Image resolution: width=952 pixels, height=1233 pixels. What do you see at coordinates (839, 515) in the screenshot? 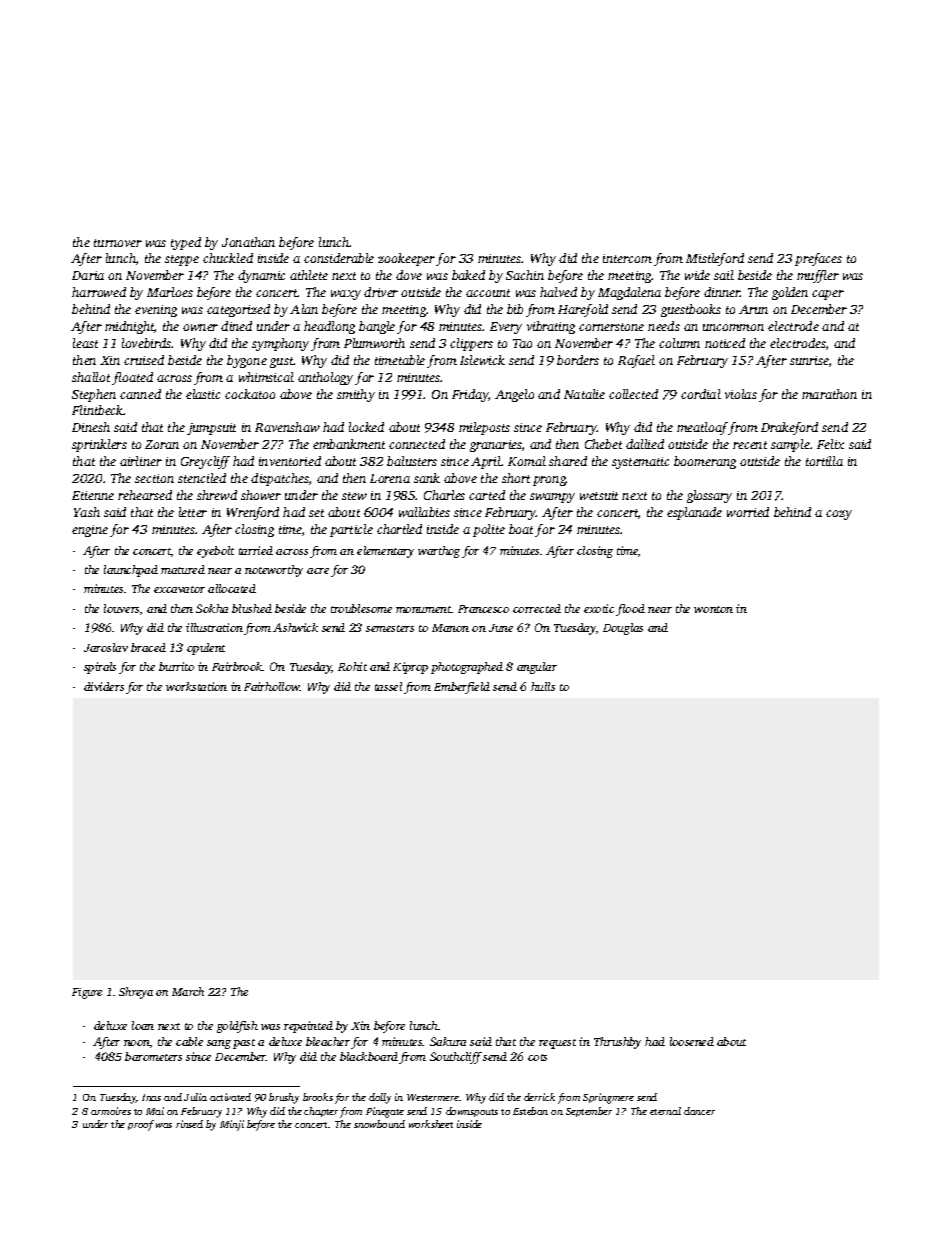
I see `cozy` at bounding box center [839, 515].
